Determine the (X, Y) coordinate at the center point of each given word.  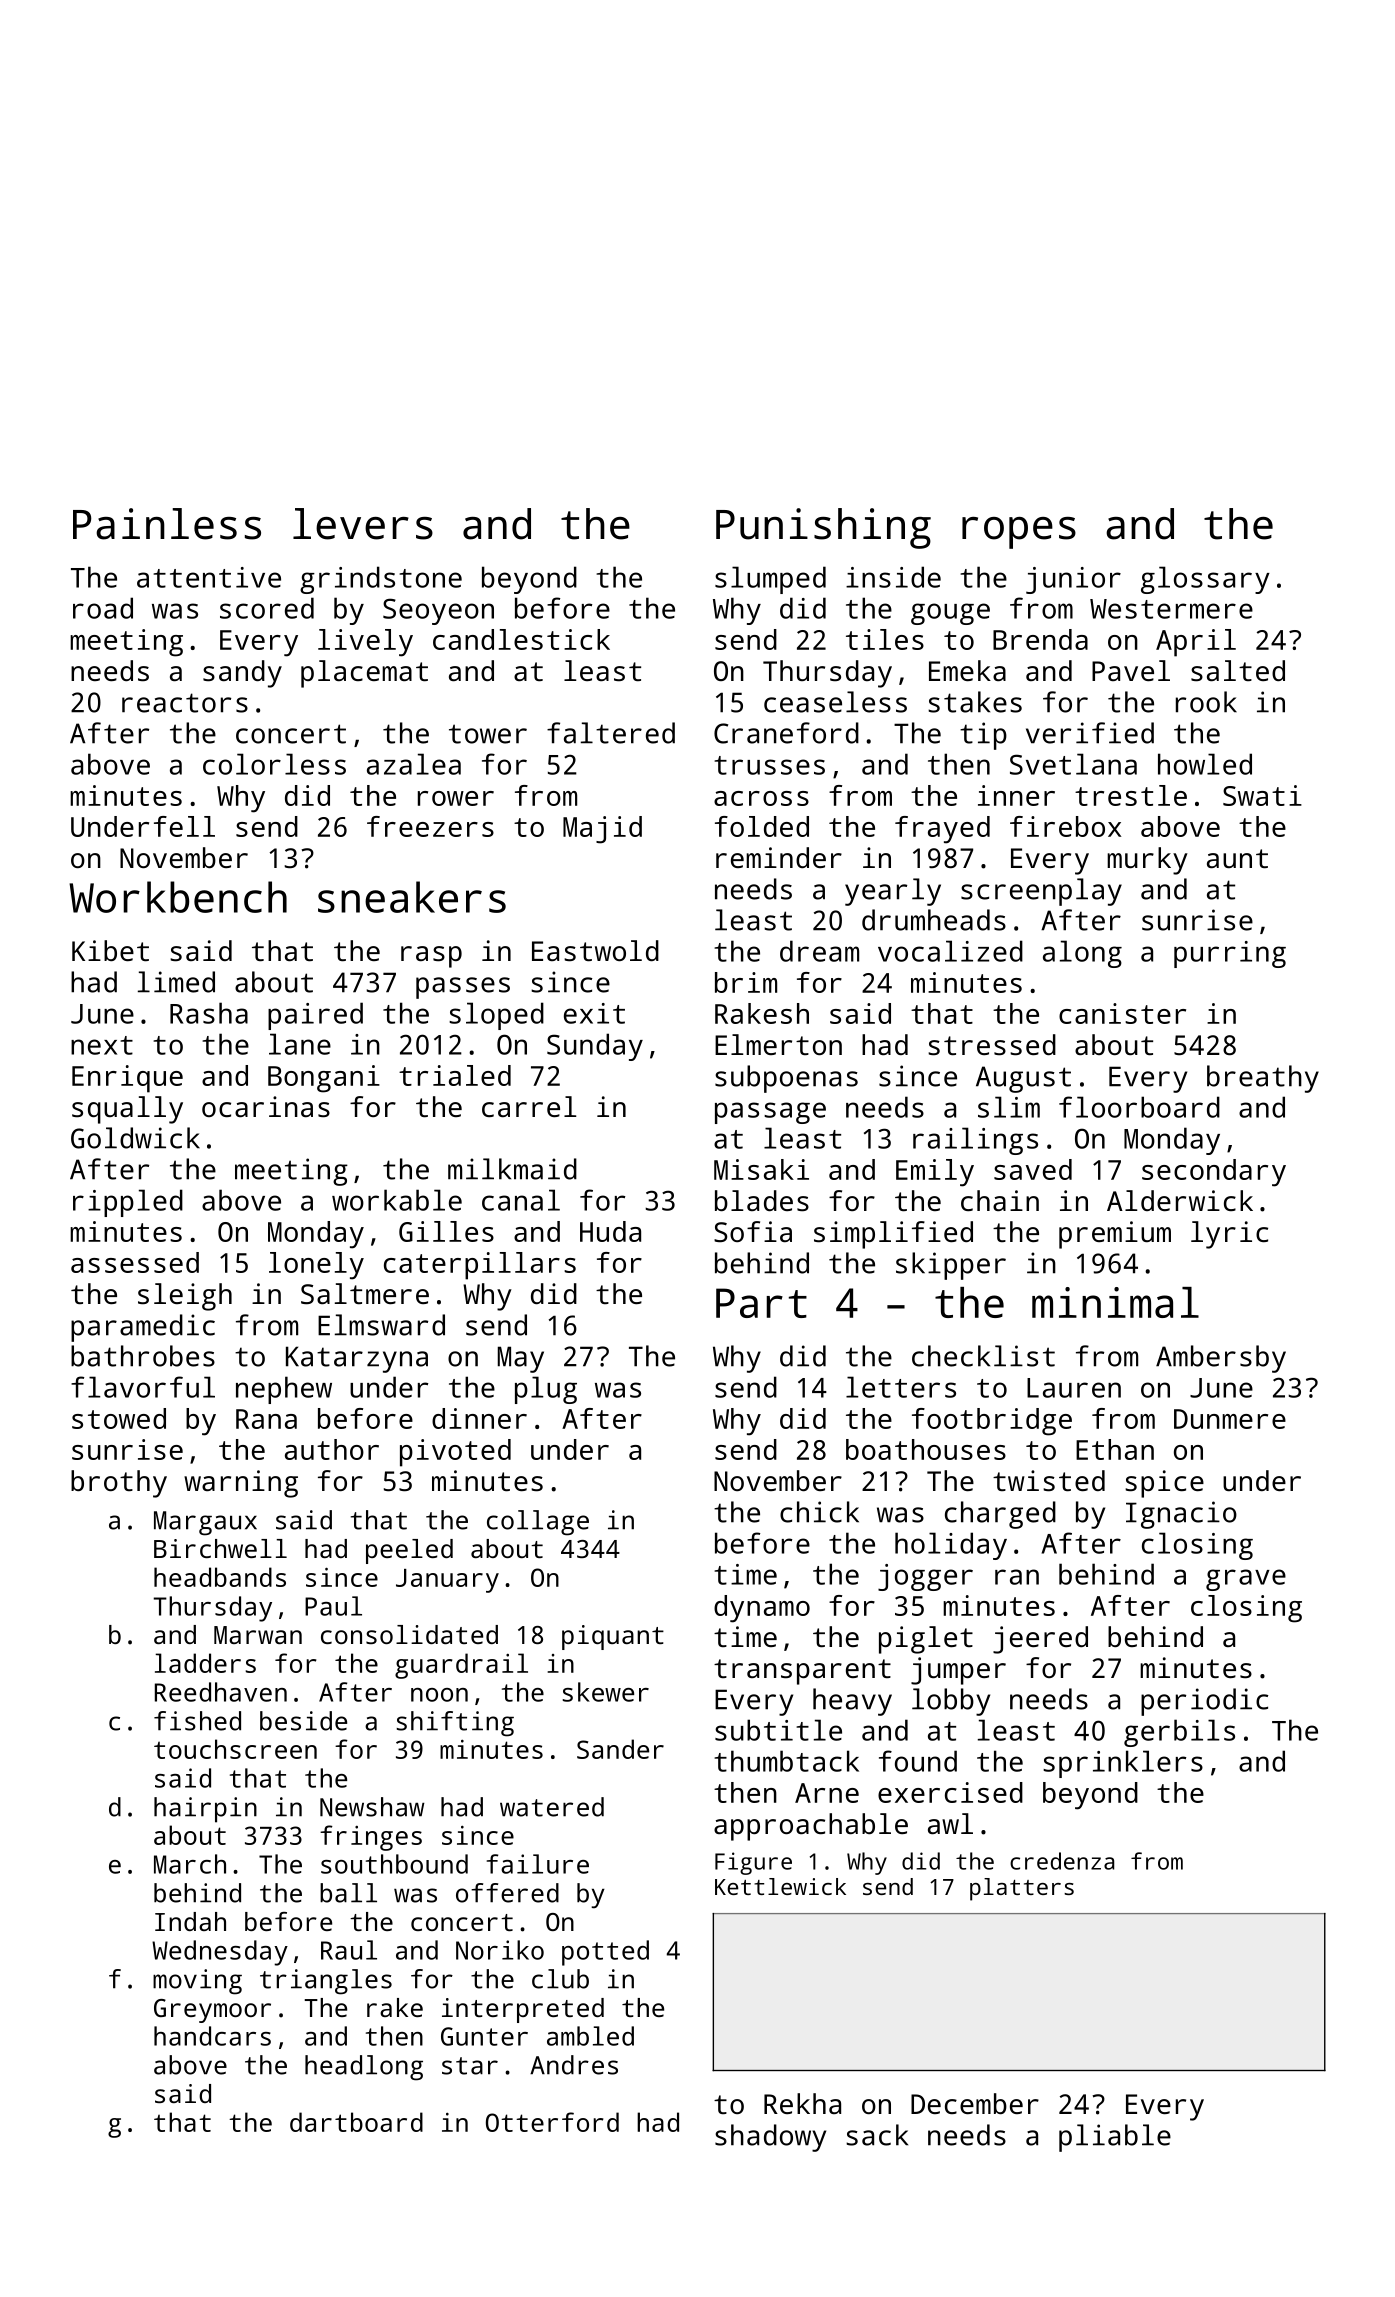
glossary (1205, 580)
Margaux (205, 1523)
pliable (1115, 2138)
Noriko (500, 1950)
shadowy (770, 2138)
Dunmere (1230, 1419)
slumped (770, 580)
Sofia (753, 1231)
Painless (167, 524)
